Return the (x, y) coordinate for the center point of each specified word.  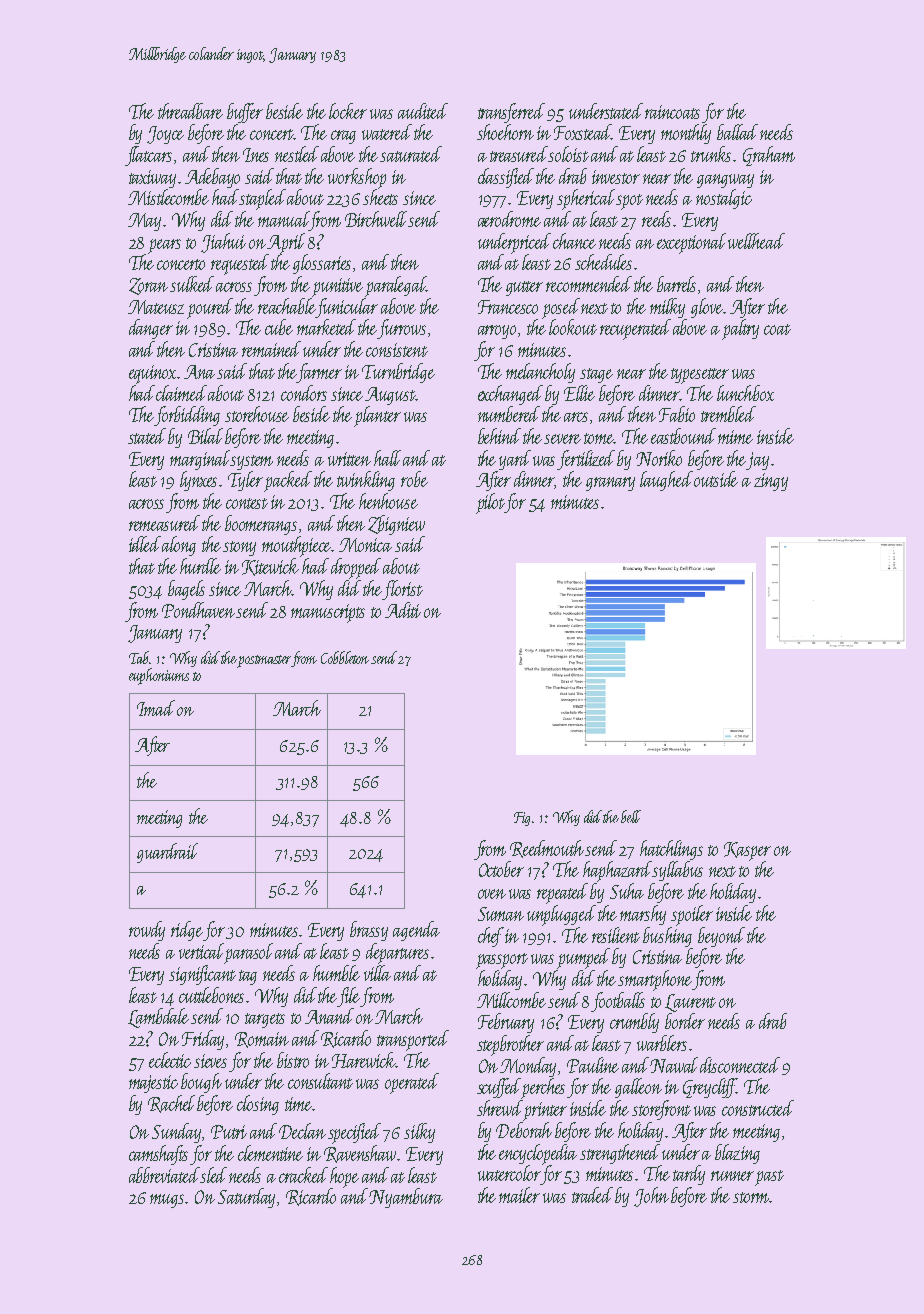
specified (354, 1133)
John (651, 1197)
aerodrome (509, 219)
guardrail (167, 853)
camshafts (158, 1155)
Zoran (148, 286)
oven (492, 894)
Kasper (747, 851)
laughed (667, 481)
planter (377, 416)
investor (616, 177)
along (179, 546)
